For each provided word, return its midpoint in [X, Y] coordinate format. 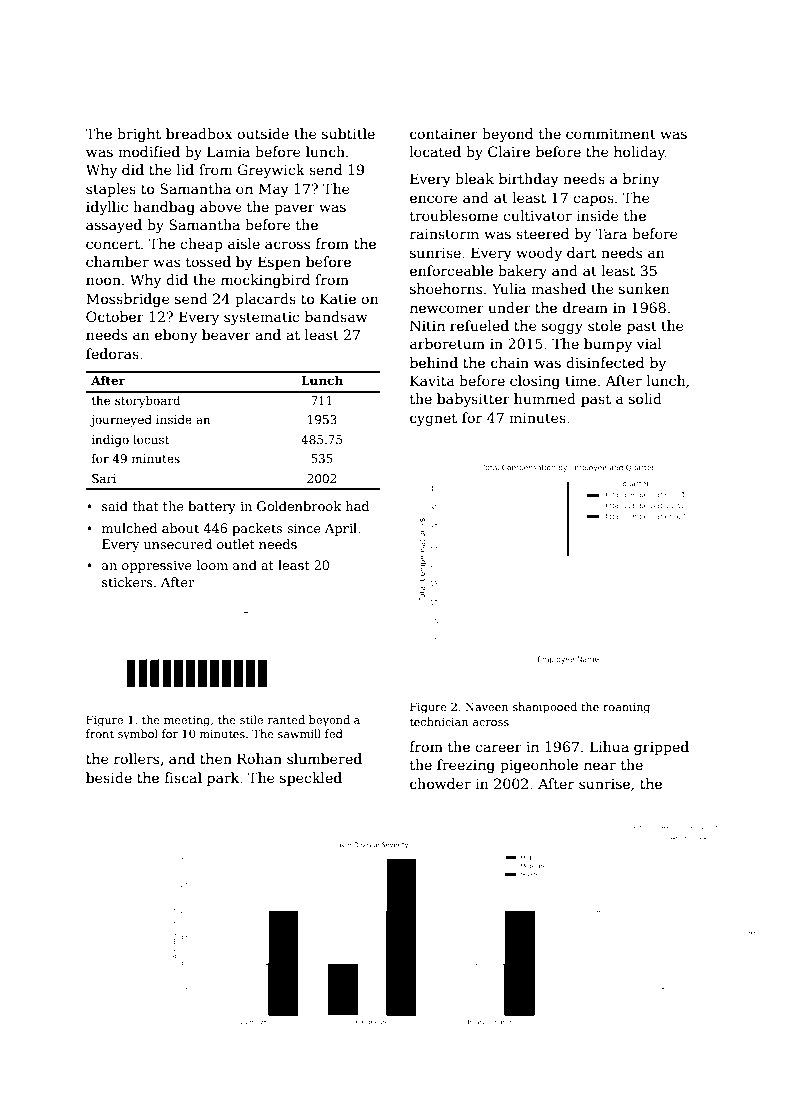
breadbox [199, 133]
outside [263, 133]
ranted [286, 719]
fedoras [112, 353]
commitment [611, 134]
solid [645, 398]
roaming [626, 708]
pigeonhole [539, 766]
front [100, 733]
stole [604, 325]
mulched [129, 528]
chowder [440, 783]
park [223, 779]
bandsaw [336, 316]
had [357, 506]
